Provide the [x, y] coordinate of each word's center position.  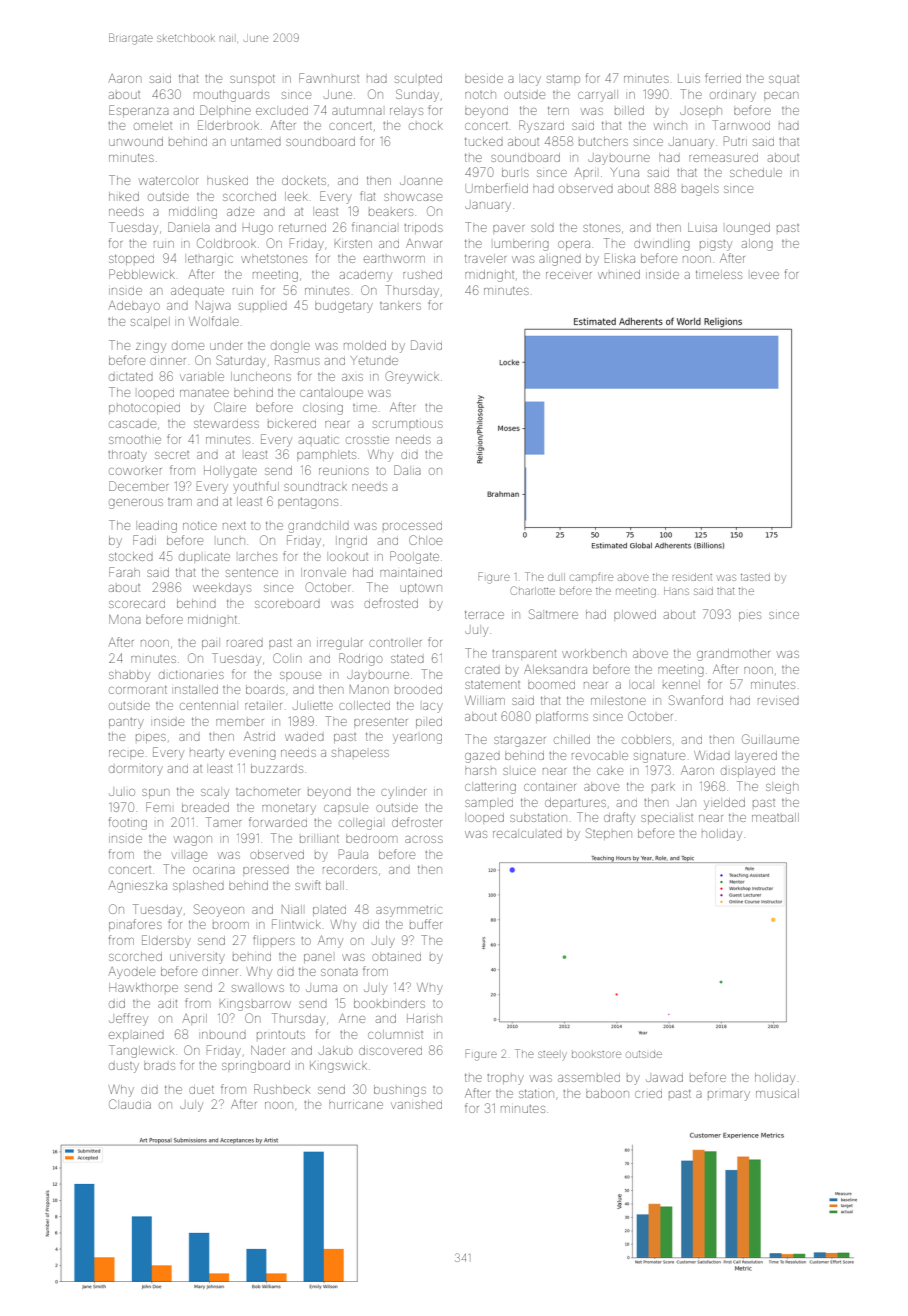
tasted [755, 577]
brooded [418, 690]
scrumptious [408, 424]
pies [750, 616]
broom [231, 925]
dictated [131, 377]
